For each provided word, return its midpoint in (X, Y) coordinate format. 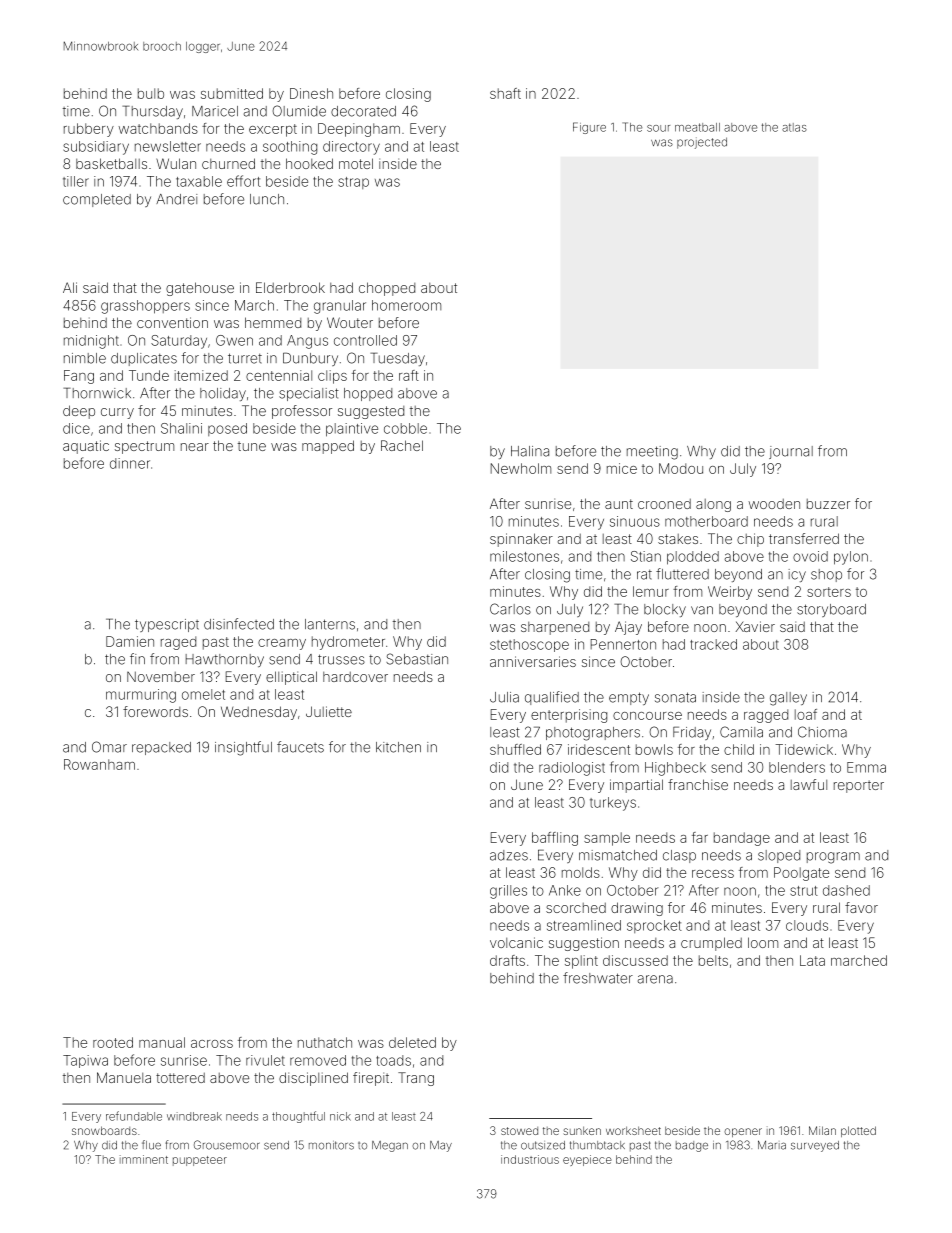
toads (393, 1060)
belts (713, 960)
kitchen (398, 747)
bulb (151, 93)
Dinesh (311, 93)
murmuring (141, 696)
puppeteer (200, 1161)
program (833, 858)
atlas (794, 127)
